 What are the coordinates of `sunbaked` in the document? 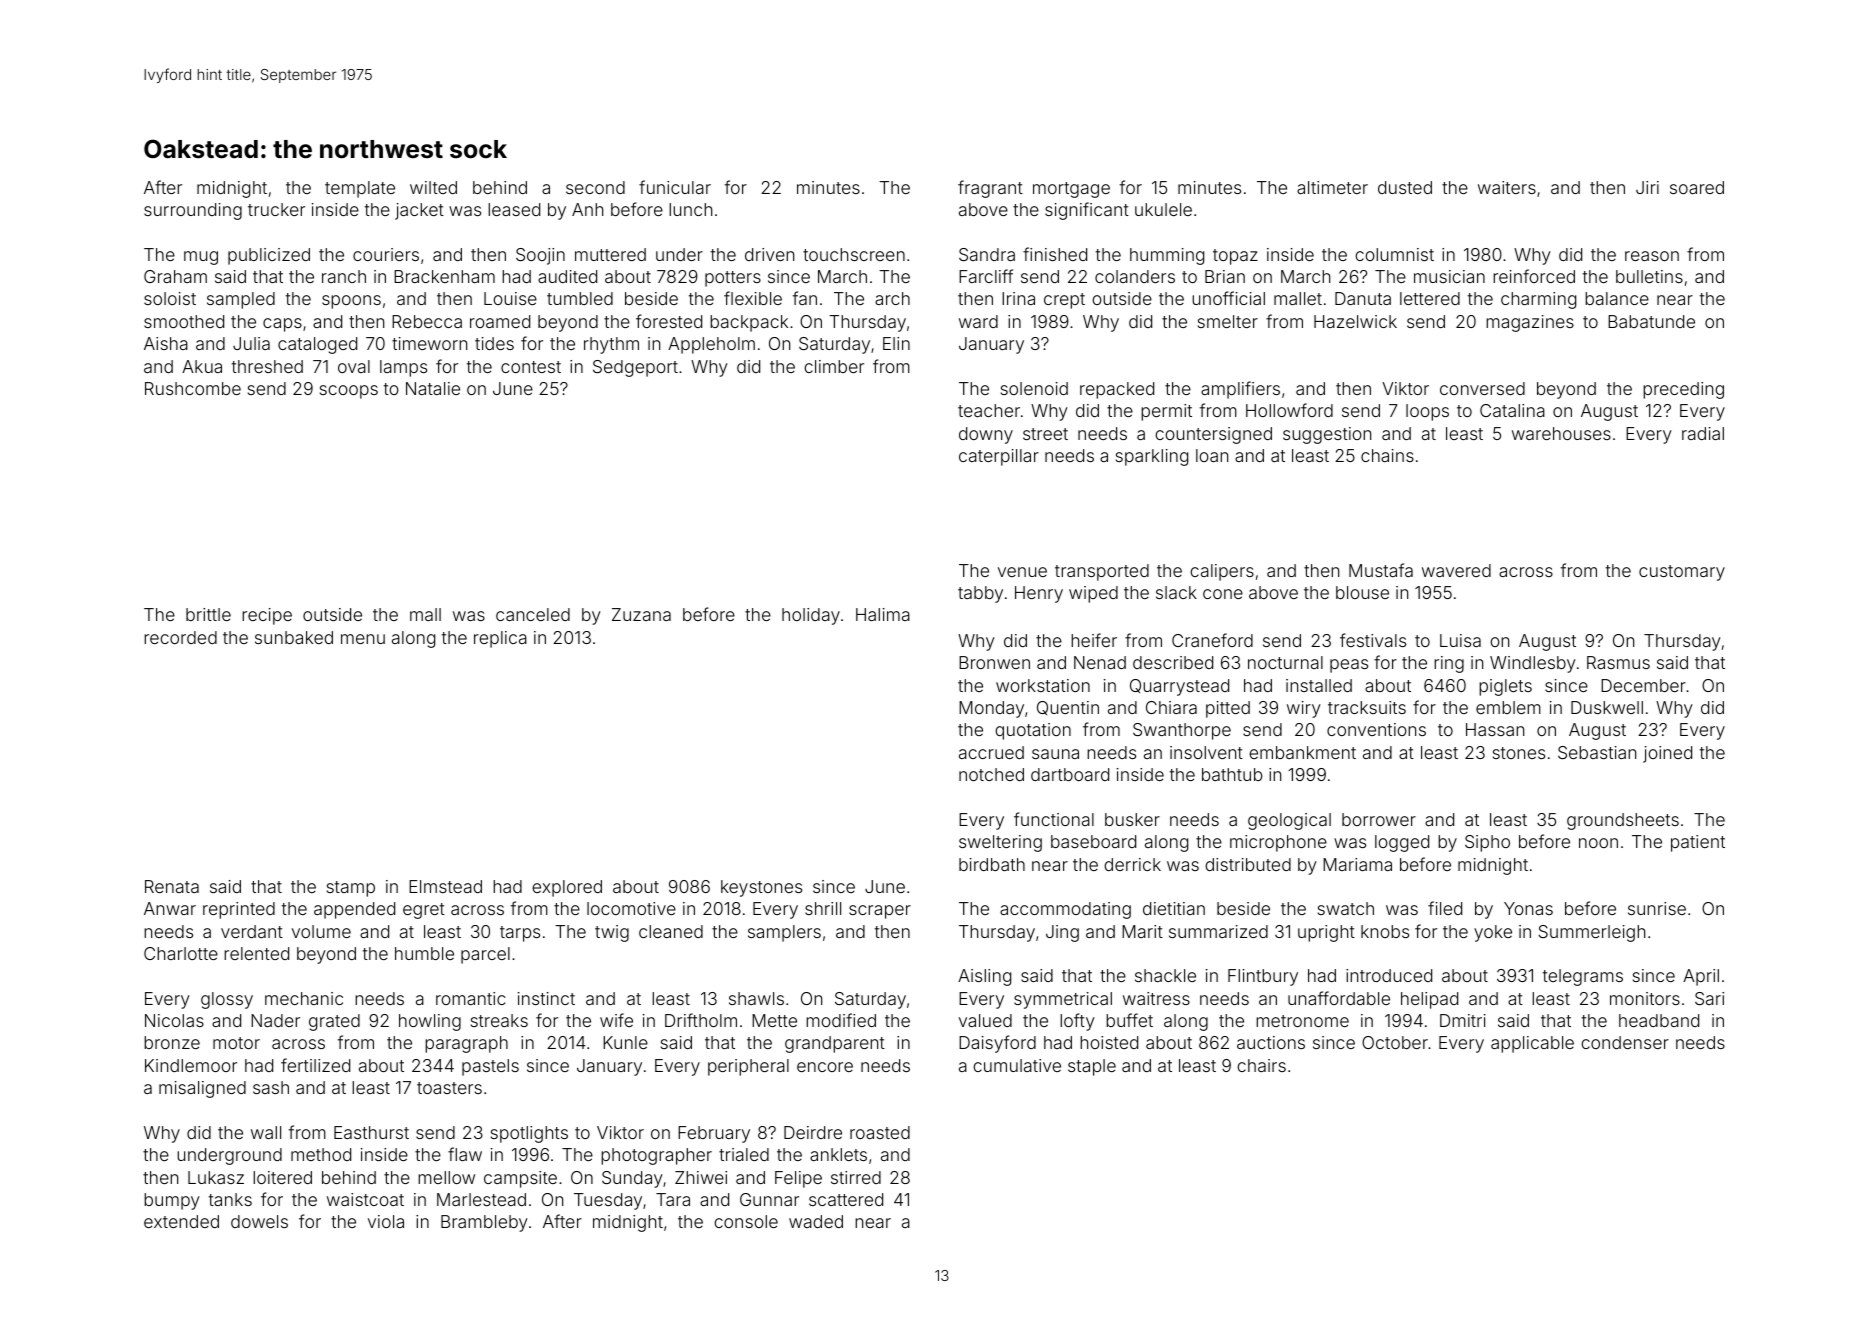 It's located at (294, 637).
